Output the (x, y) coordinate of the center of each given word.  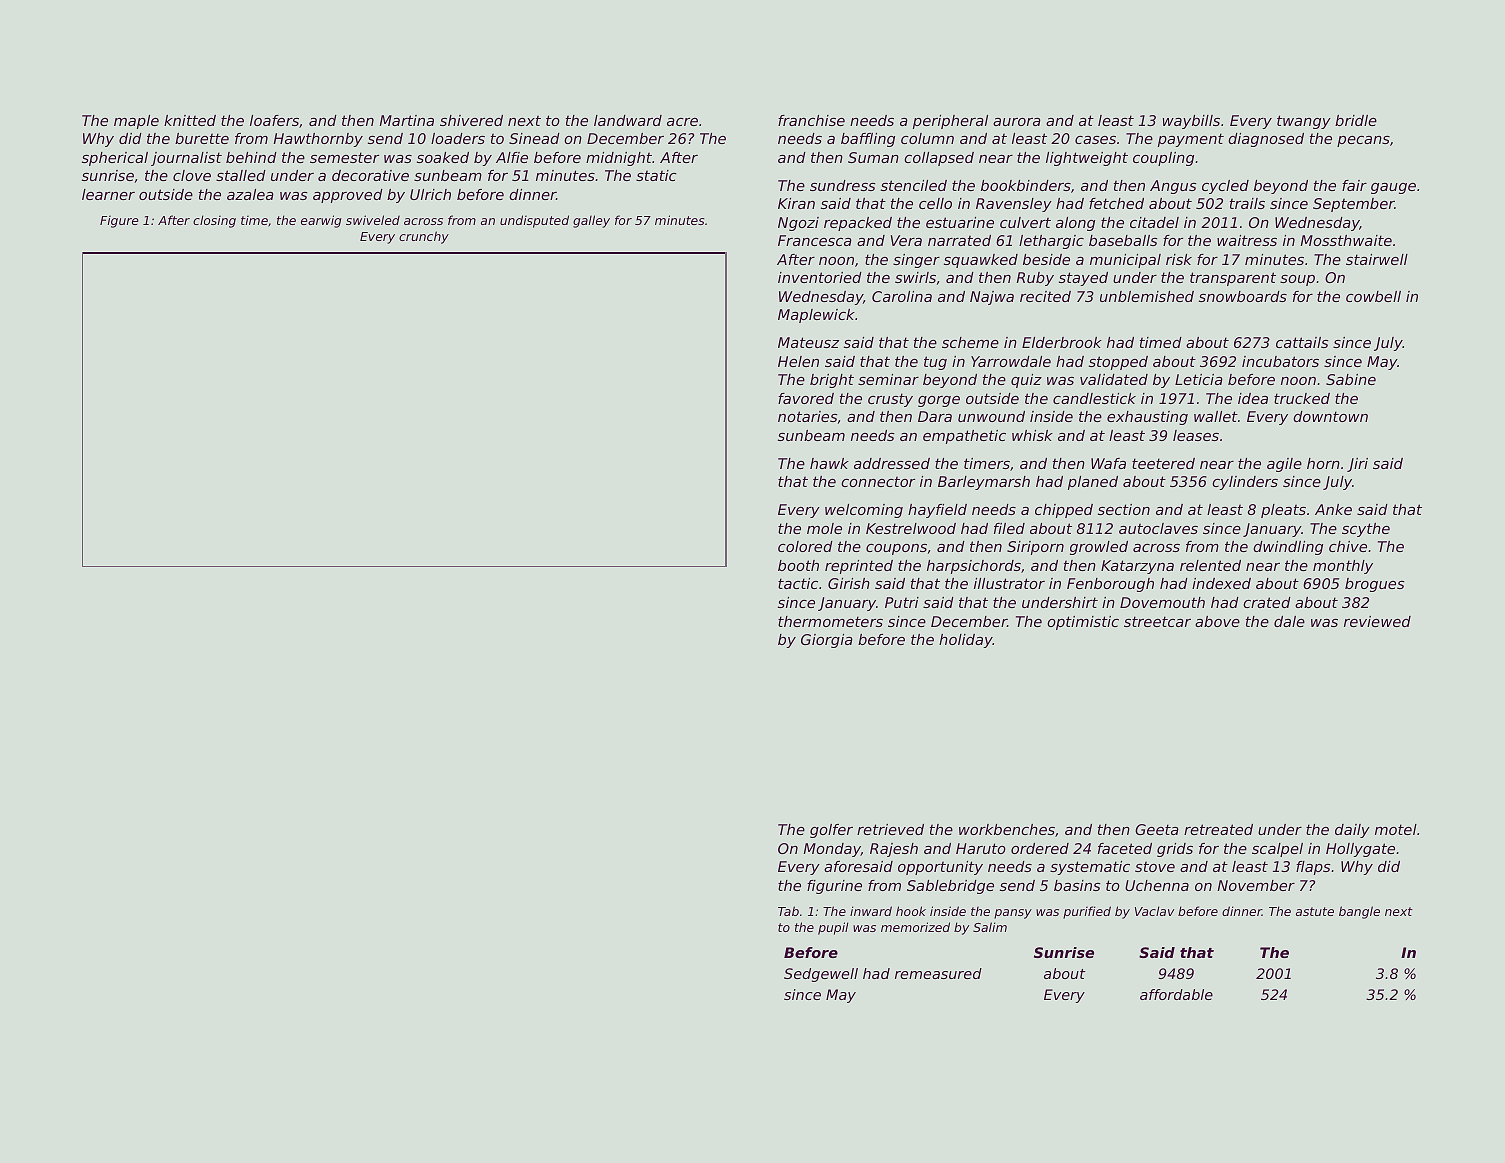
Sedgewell (821, 975)
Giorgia (827, 641)
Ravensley (1014, 205)
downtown (1330, 416)
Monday (832, 850)
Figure (119, 222)
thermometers (830, 621)
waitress (1247, 240)
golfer (831, 831)
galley (591, 221)
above (1217, 621)
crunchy (424, 237)
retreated (1218, 829)
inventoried (820, 277)
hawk (829, 463)
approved (348, 196)
